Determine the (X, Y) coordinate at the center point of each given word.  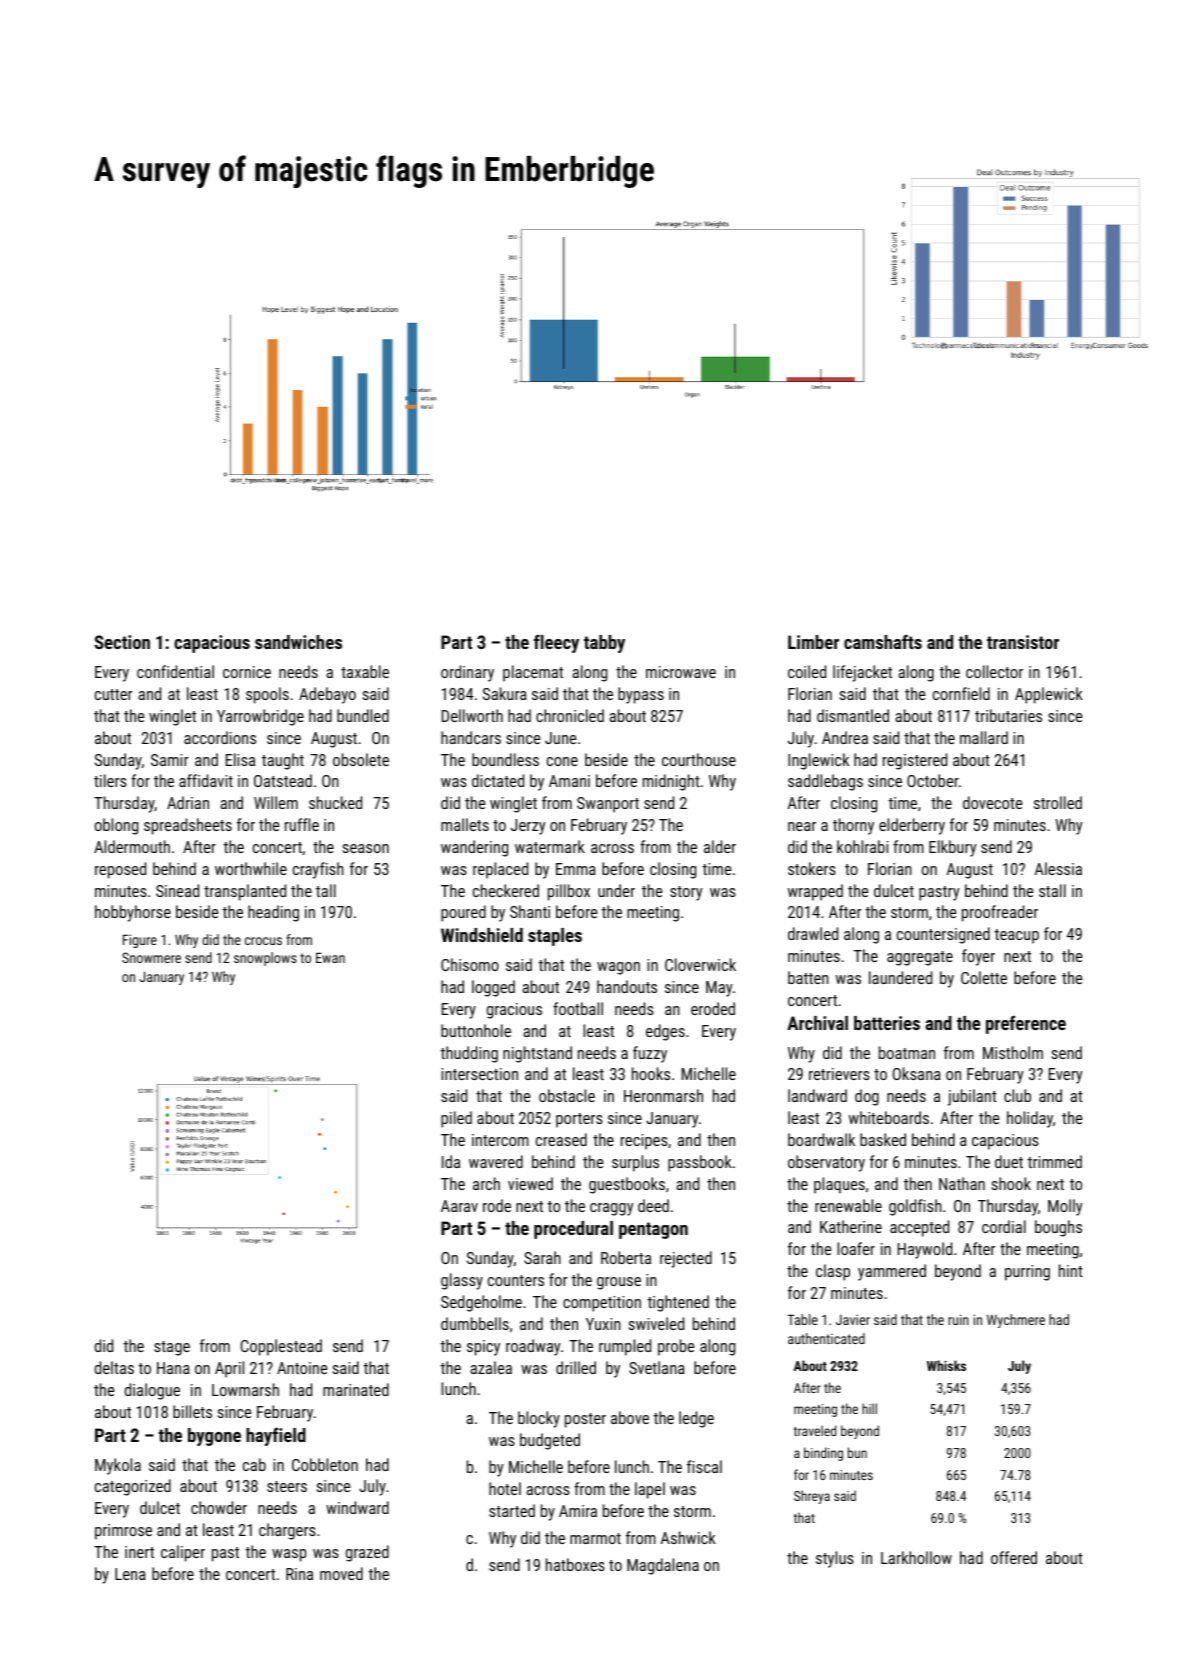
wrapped (815, 892)
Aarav (459, 1206)
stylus (835, 1559)
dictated (498, 780)
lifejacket (862, 673)
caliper (183, 1553)
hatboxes (575, 1564)
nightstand (537, 1054)
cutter (113, 694)
